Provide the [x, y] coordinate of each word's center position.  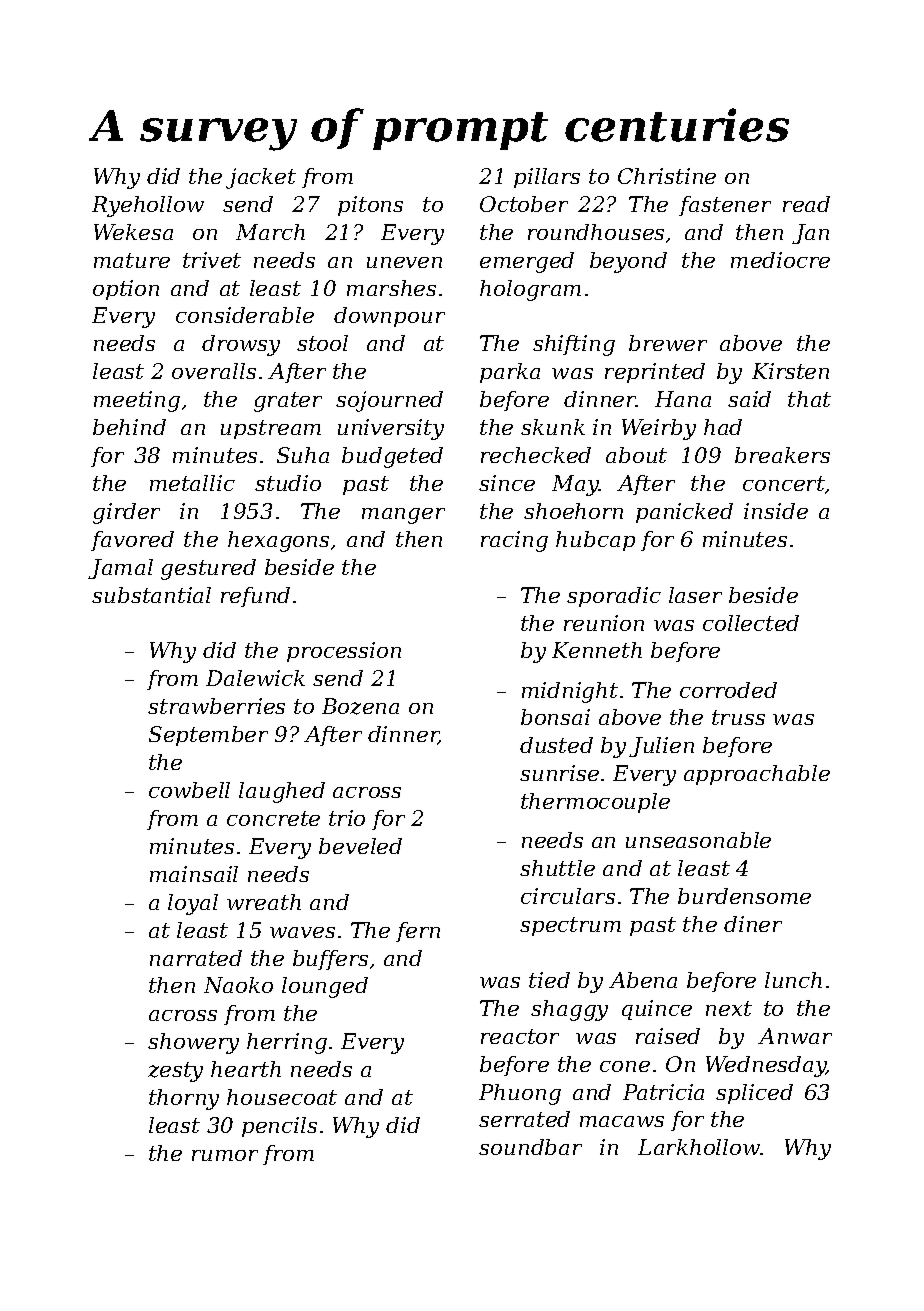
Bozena [360, 706]
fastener [725, 206]
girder [126, 513]
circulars [568, 896]
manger [403, 516]
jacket [261, 178]
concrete [273, 818]
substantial [151, 595]
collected [751, 623]
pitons [370, 206]
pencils [279, 1127]
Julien [661, 747]
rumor [225, 1155]
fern [418, 932]
